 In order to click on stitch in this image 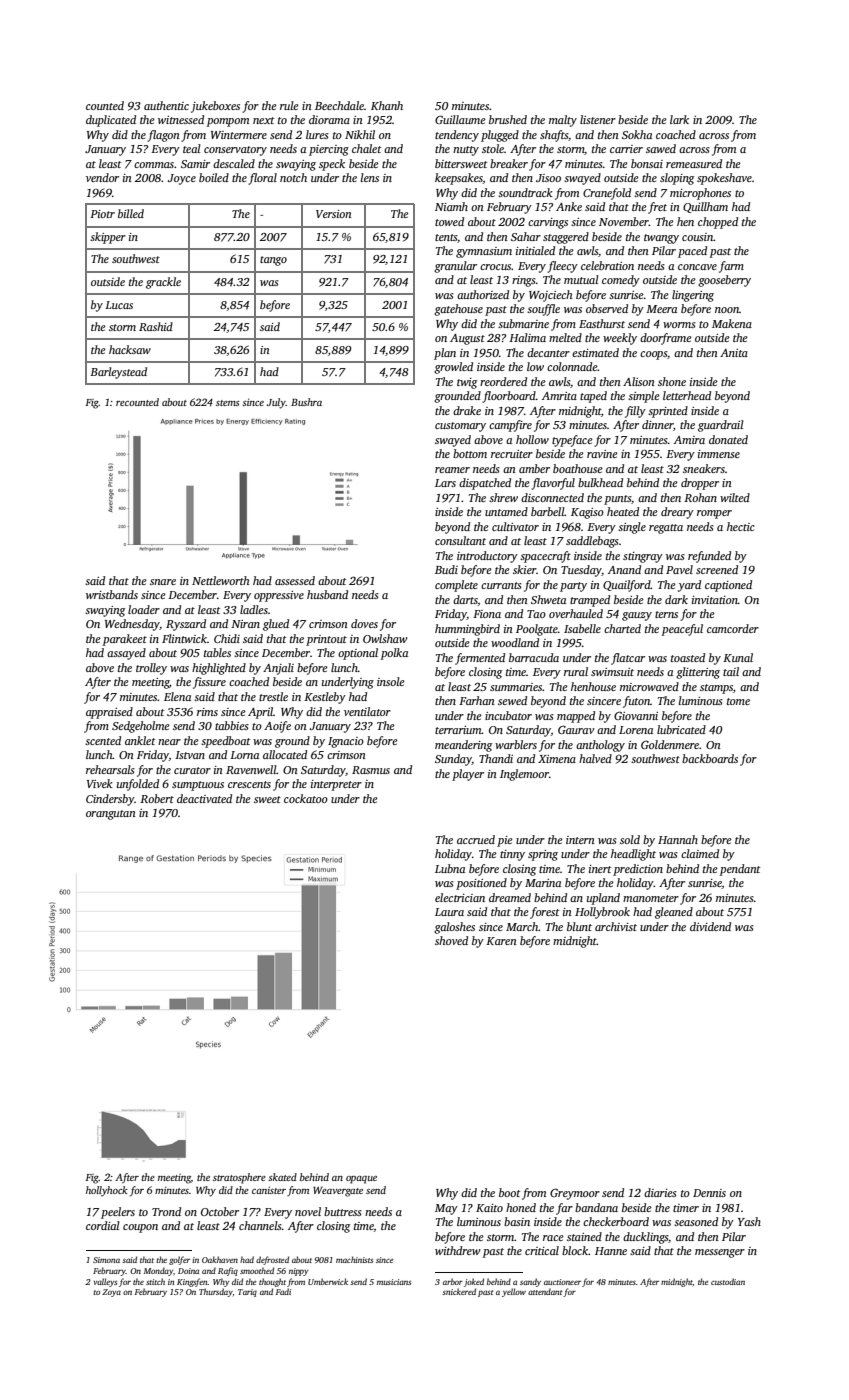, I will do `click(155, 1281)`.
